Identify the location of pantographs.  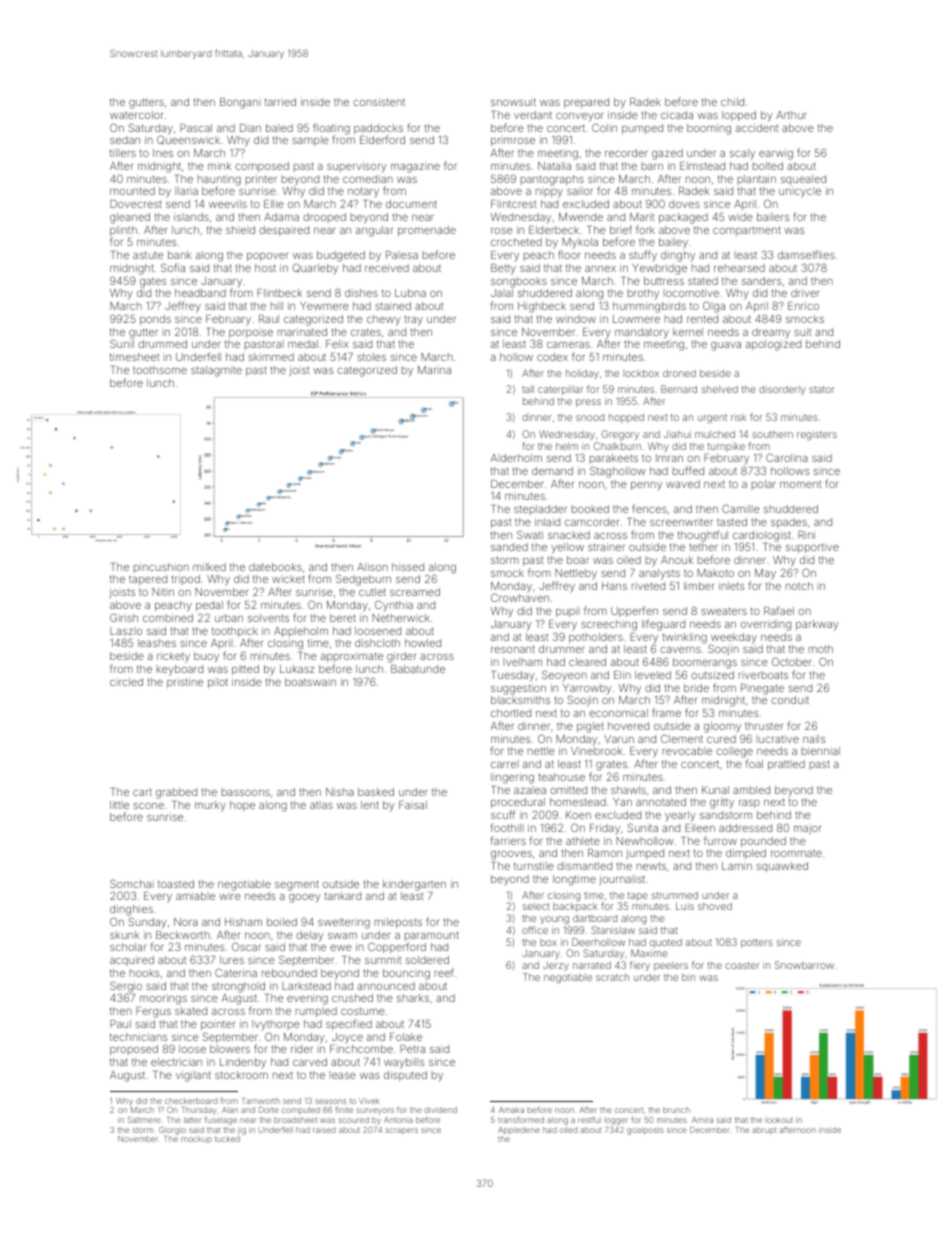
(552, 180).
